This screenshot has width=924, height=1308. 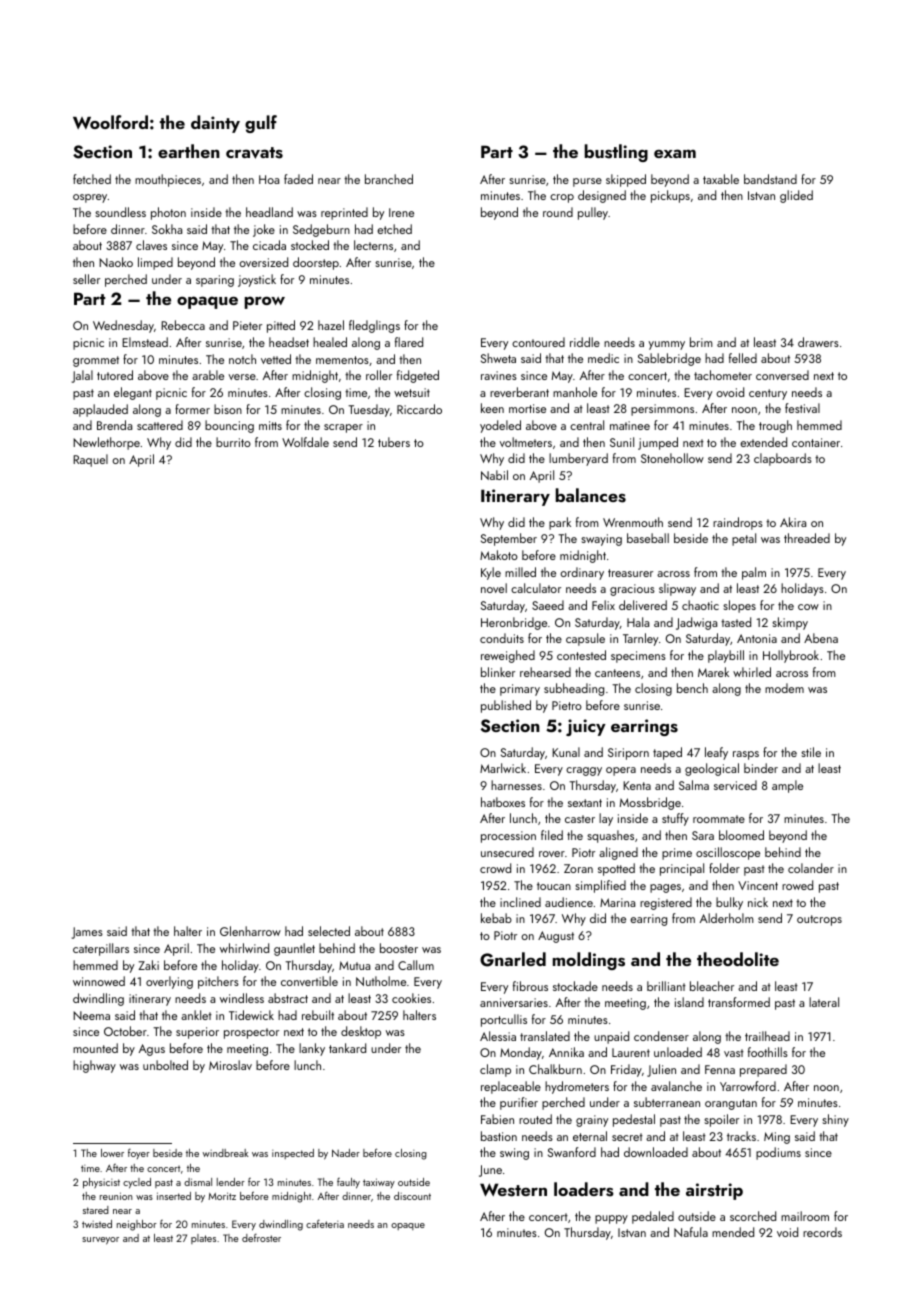 What do you see at coordinates (494, 588) in the screenshot?
I see `novel` at bounding box center [494, 588].
